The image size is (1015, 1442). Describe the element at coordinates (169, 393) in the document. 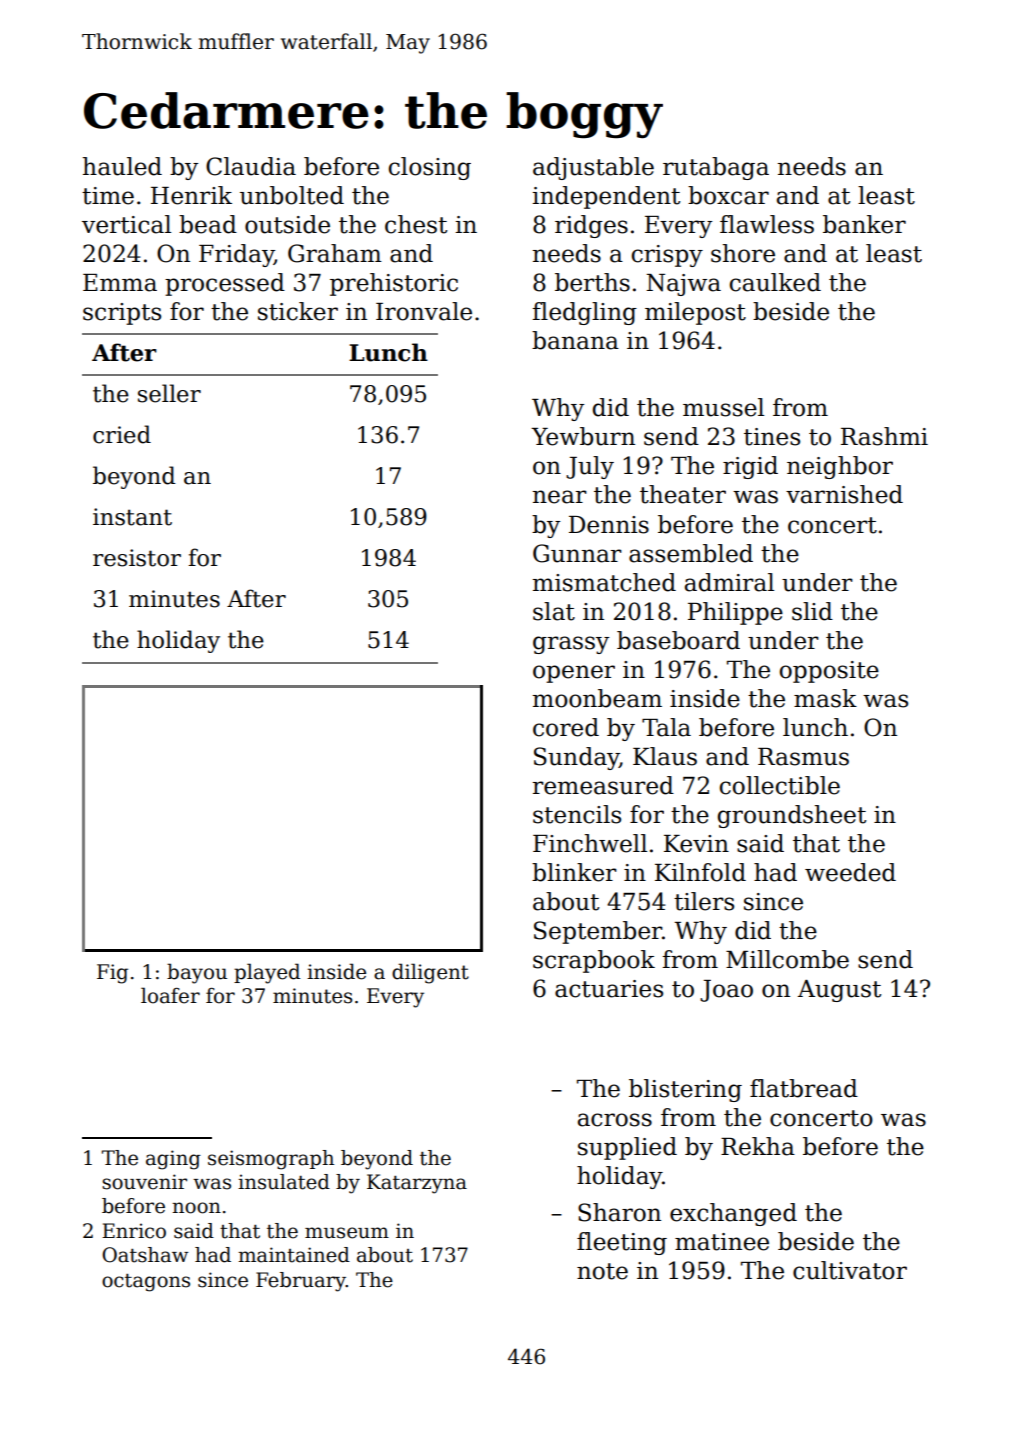

I see `seller` at that location.
